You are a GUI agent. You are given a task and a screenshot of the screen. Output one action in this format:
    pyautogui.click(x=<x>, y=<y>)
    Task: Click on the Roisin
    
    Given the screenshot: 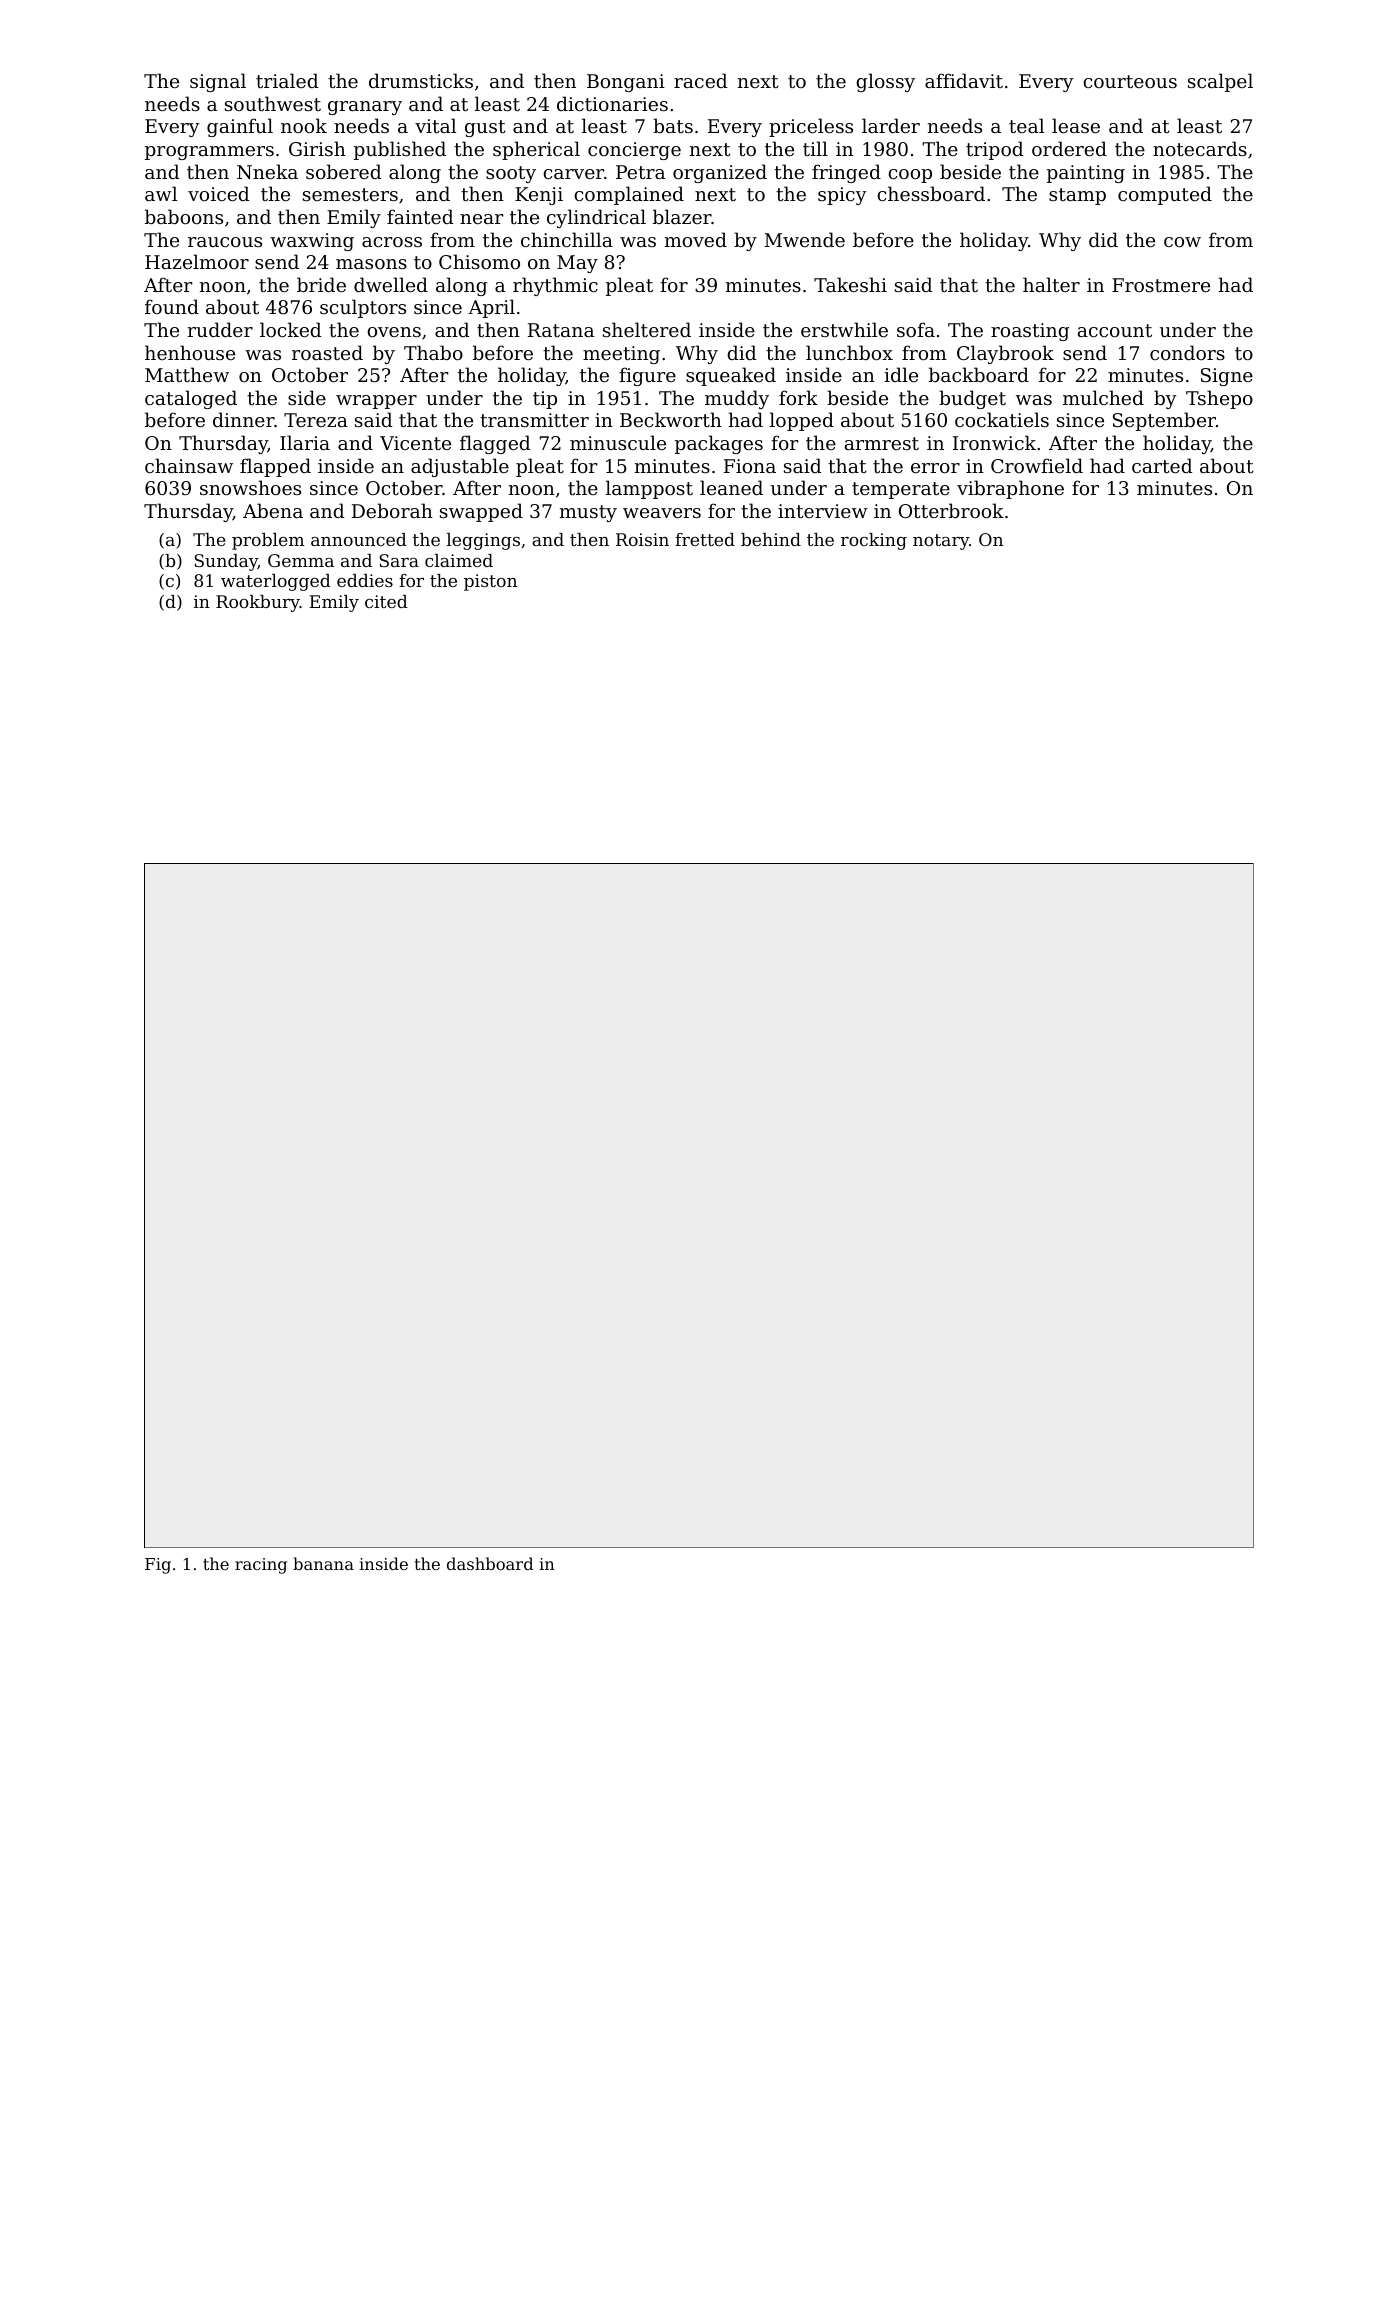 What is the action you would take?
    pyautogui.click(x=642, y=539)
